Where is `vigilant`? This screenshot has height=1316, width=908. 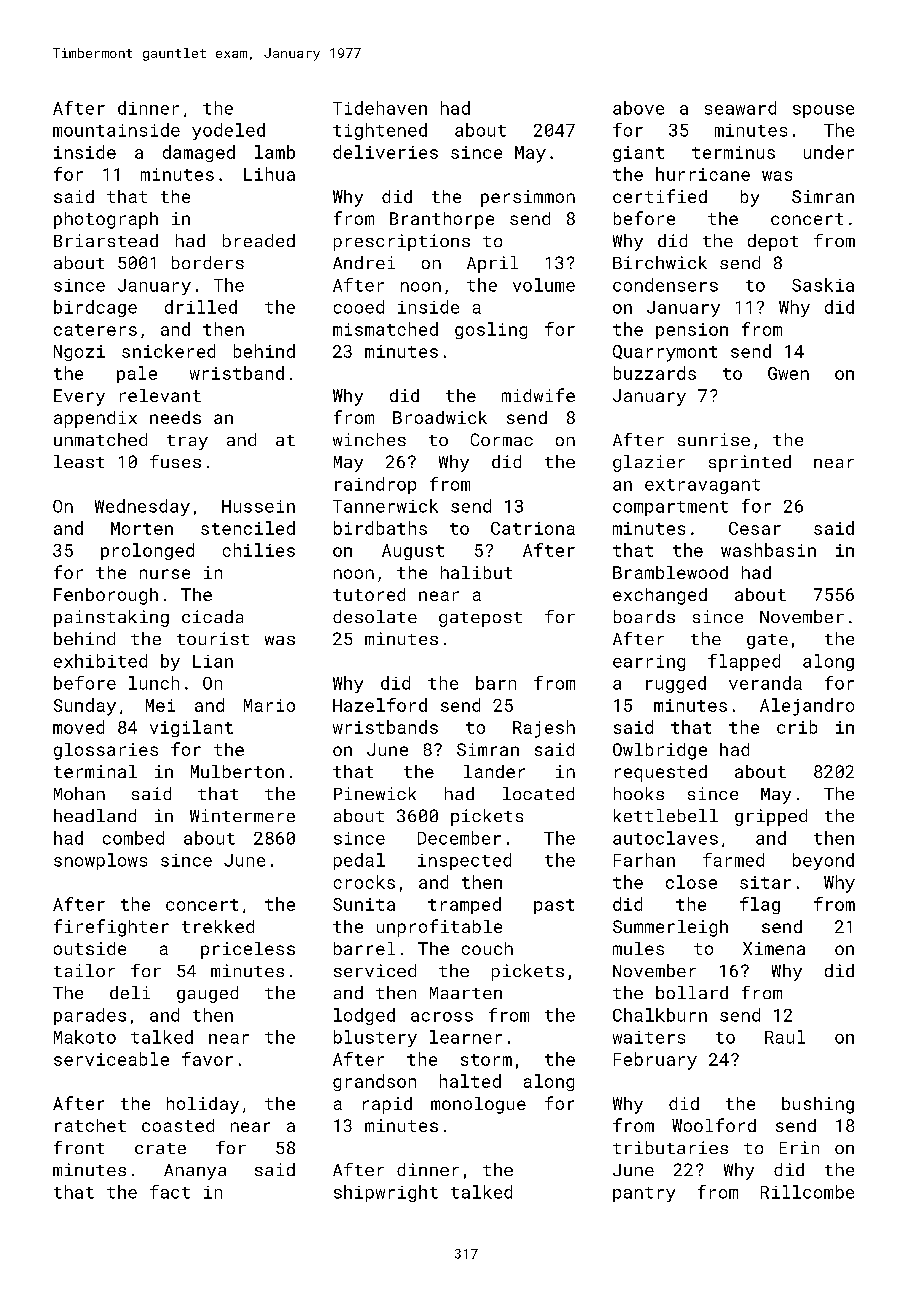
vigilant is located at coordinates (191, 728).
